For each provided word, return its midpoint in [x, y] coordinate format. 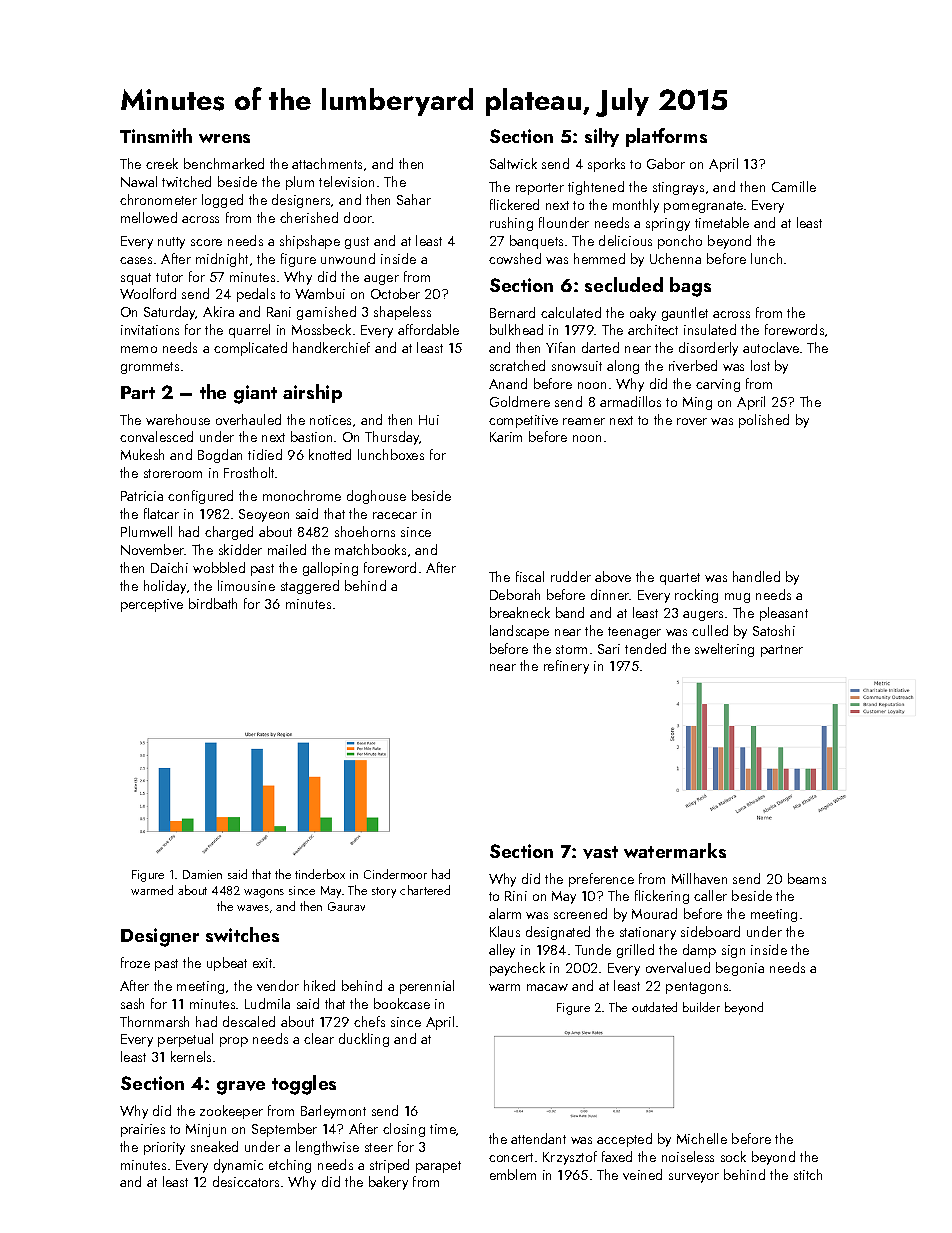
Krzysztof [570, 1158]
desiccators [246, 1181]
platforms [666, 137]
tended [645, 648]
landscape [519, 632]
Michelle [702, 1138]
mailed [287, 549]
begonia [740, 969]
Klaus [505, 931]
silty [602, 137]
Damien [202, 874]
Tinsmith [156, 135]
